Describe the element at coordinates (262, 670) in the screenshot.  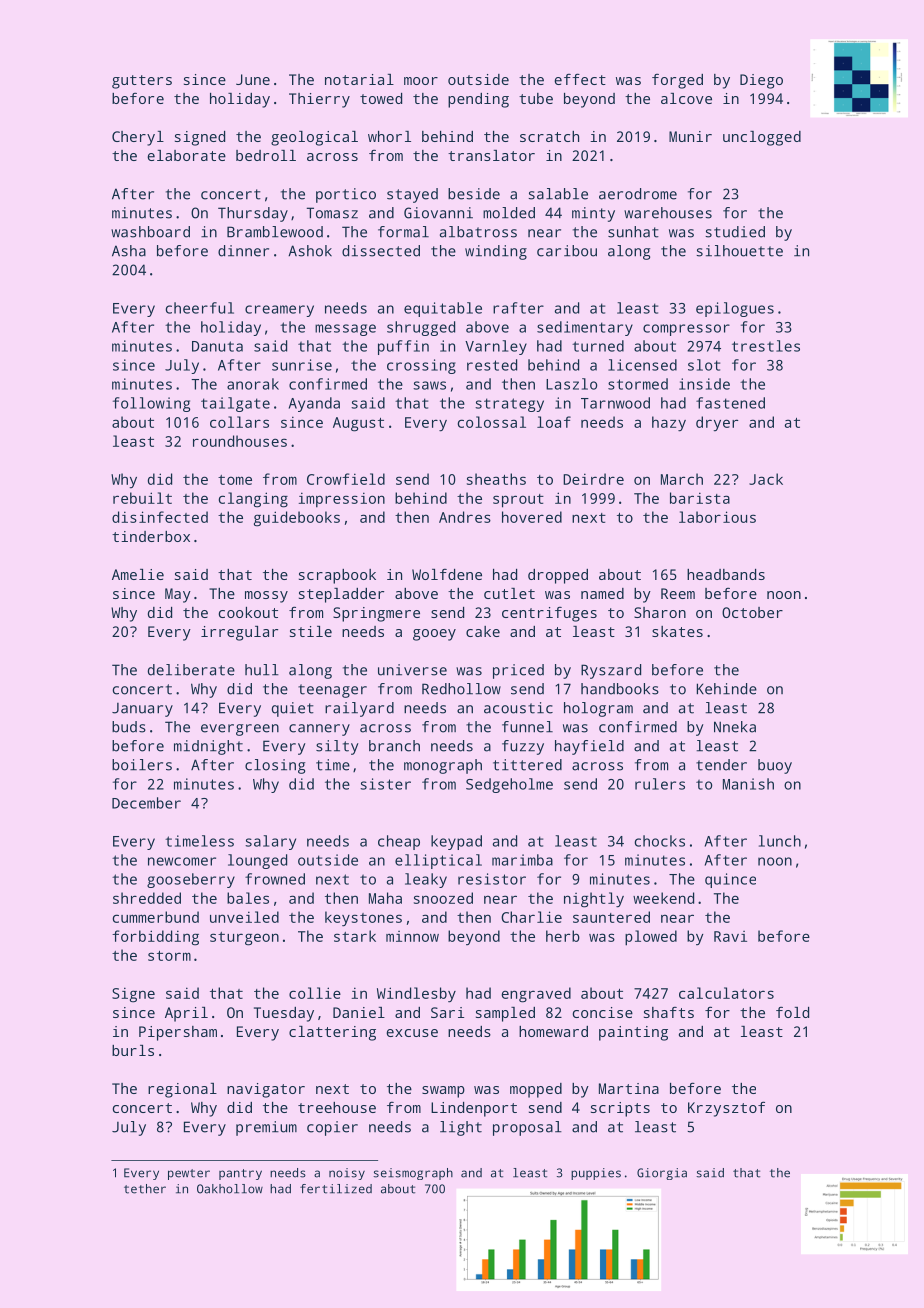
I see `hull` at that location.
